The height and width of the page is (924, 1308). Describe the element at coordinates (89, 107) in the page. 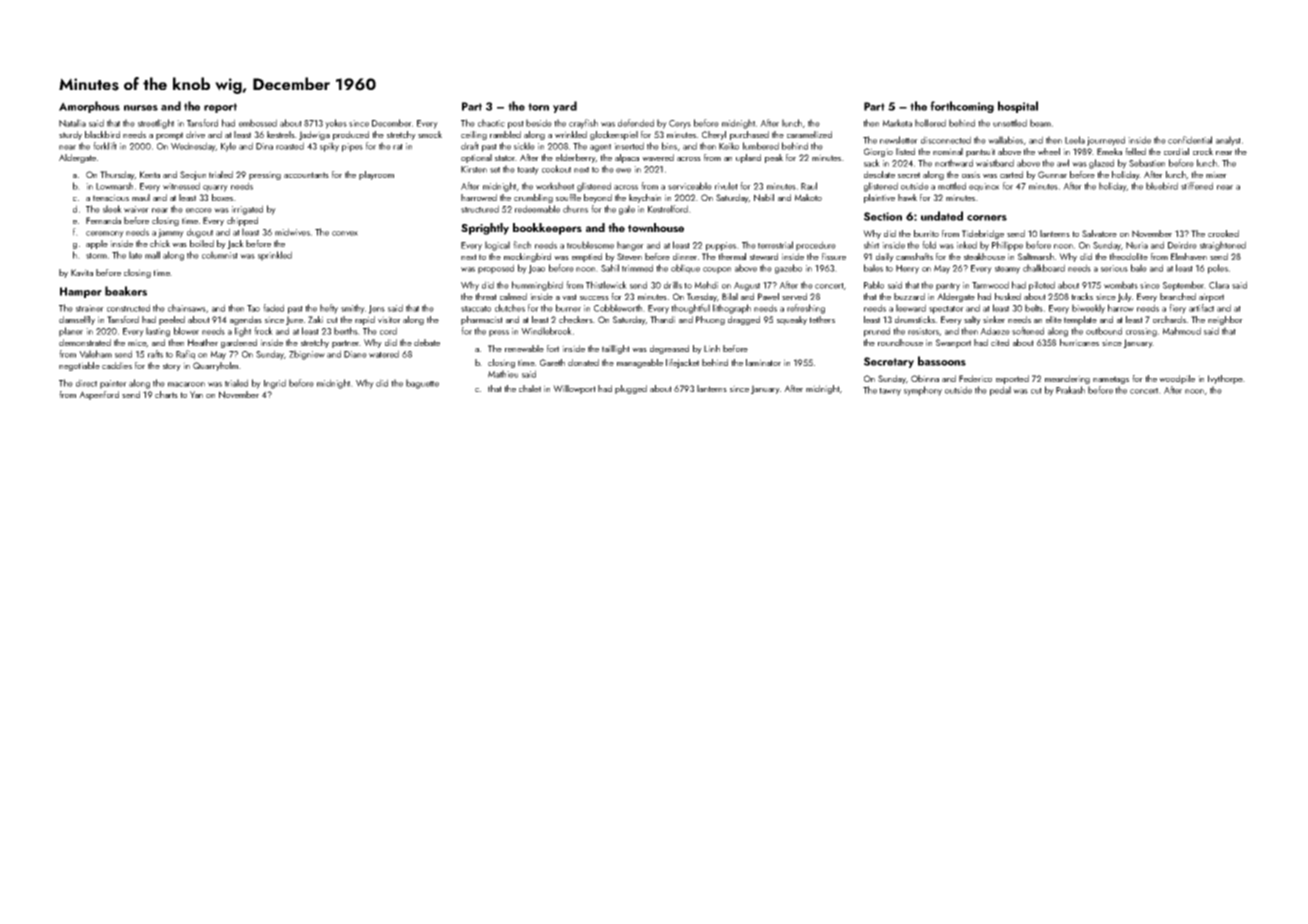

I see `Amorphous` at that location.
